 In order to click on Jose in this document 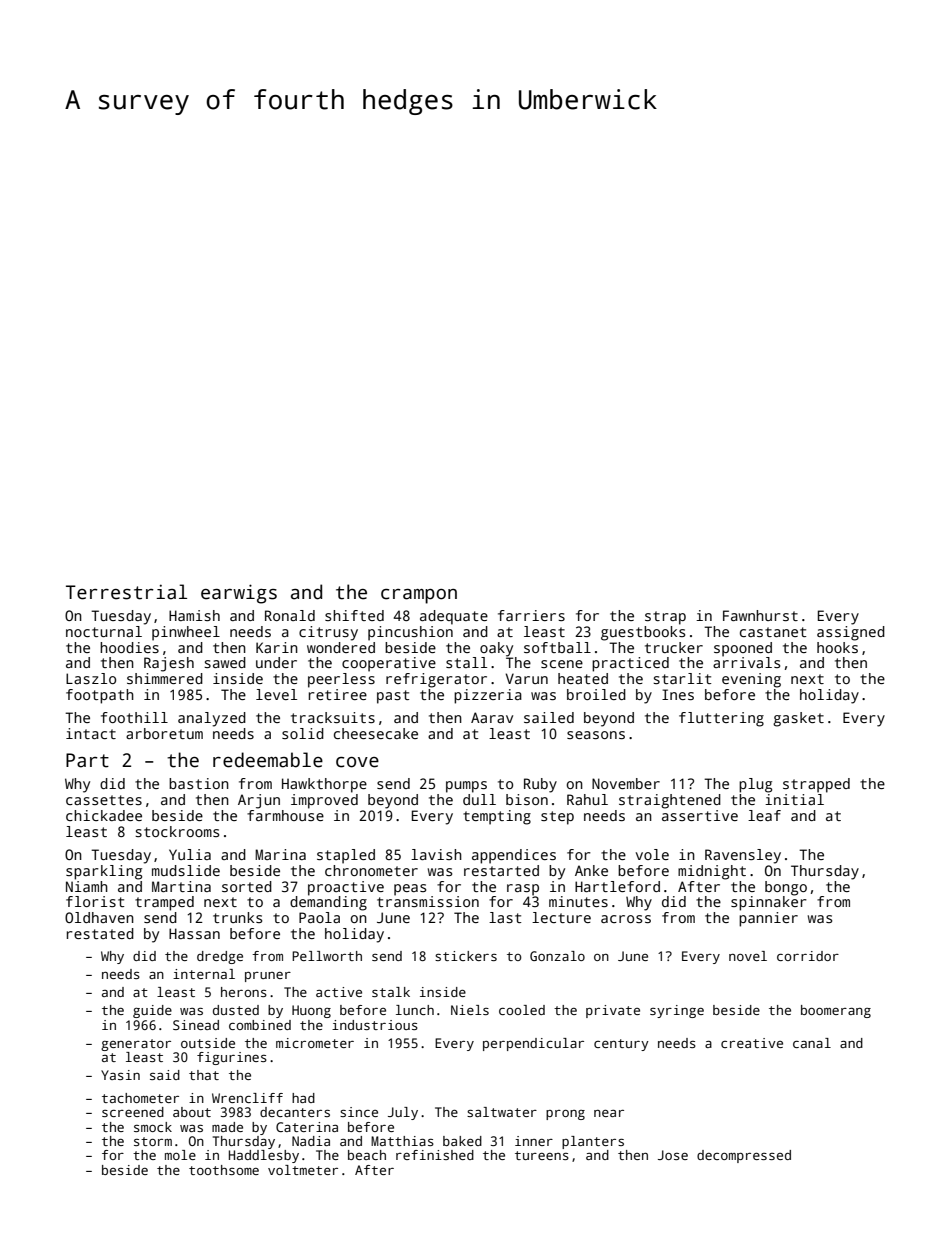, I will do `click(673, 1155)`.
